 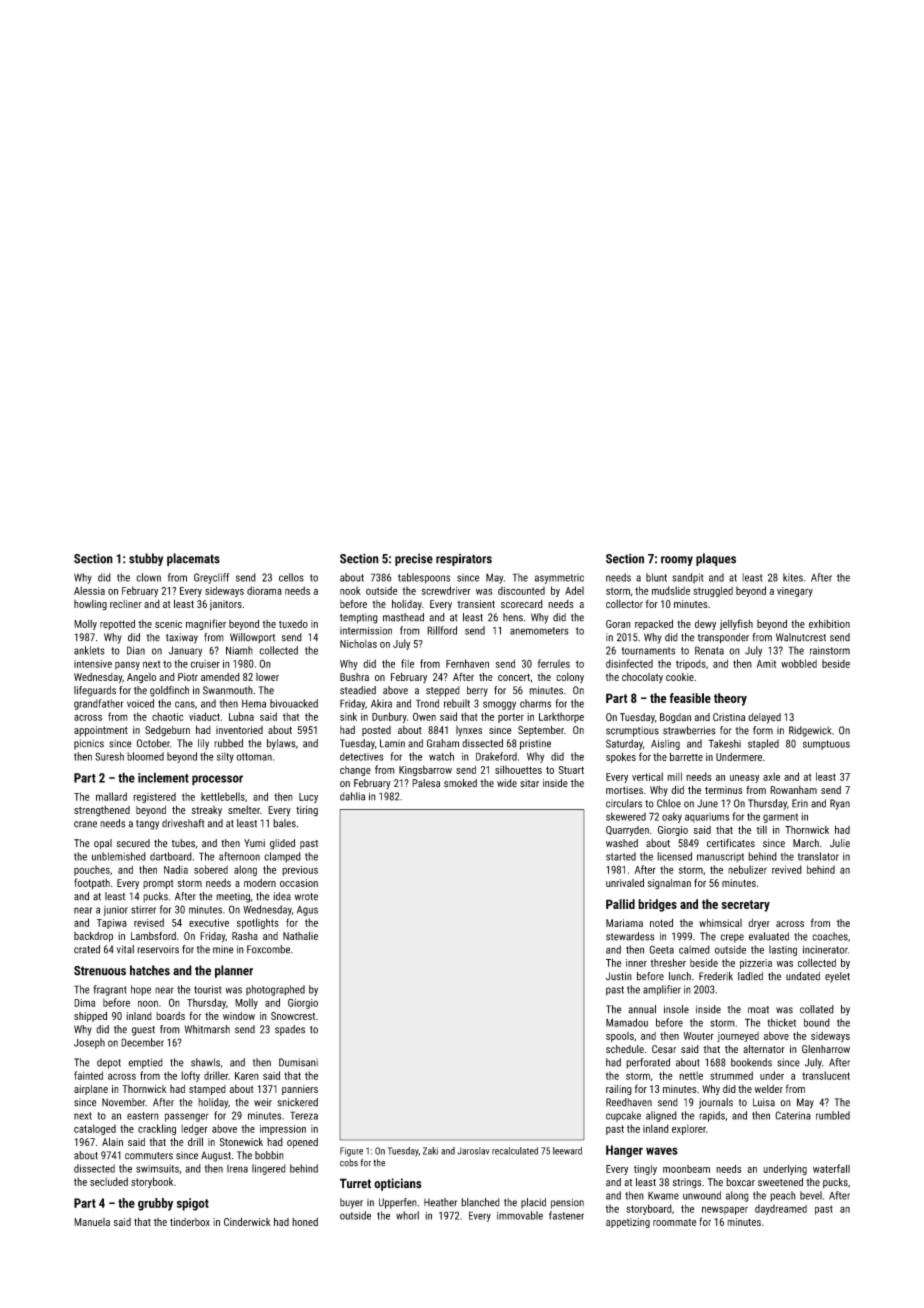 What do you see at coordinates (746, 906) in the page?
I see `secretary` at bounding box center [746, 906].
